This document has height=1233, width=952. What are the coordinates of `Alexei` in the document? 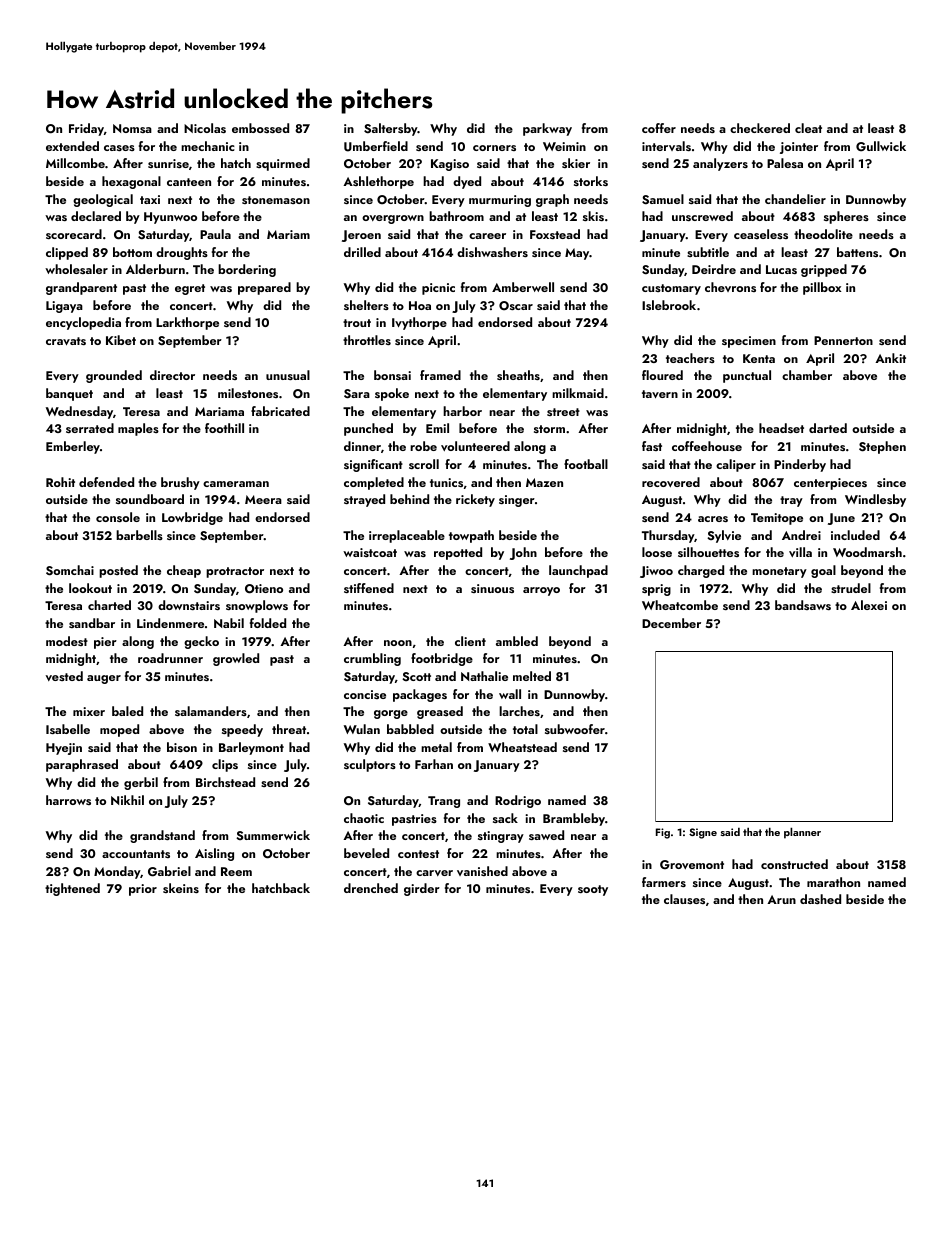 It's located at (869, 605).
